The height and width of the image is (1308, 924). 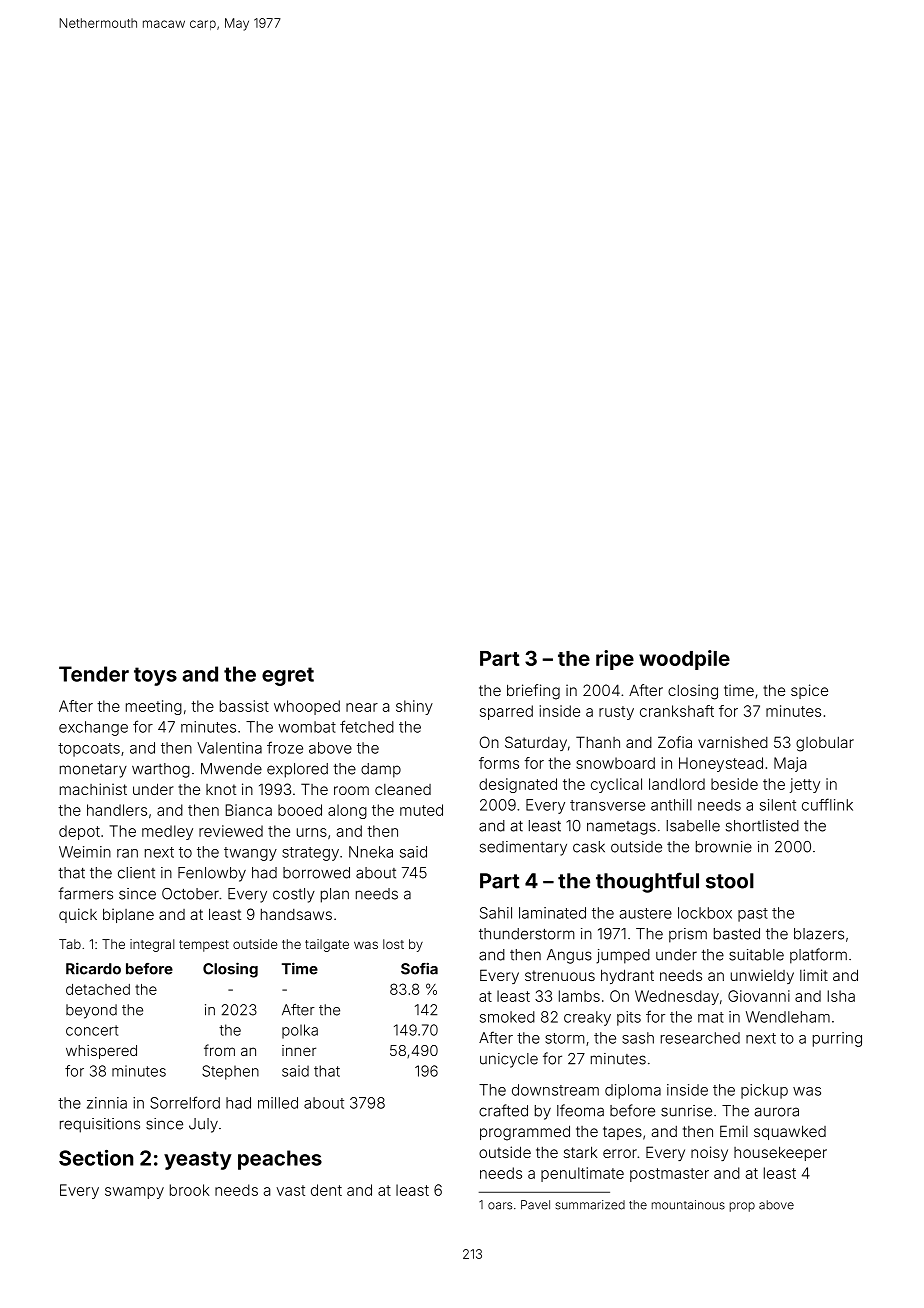 I want to click on client, so click(x=136, y=873).
